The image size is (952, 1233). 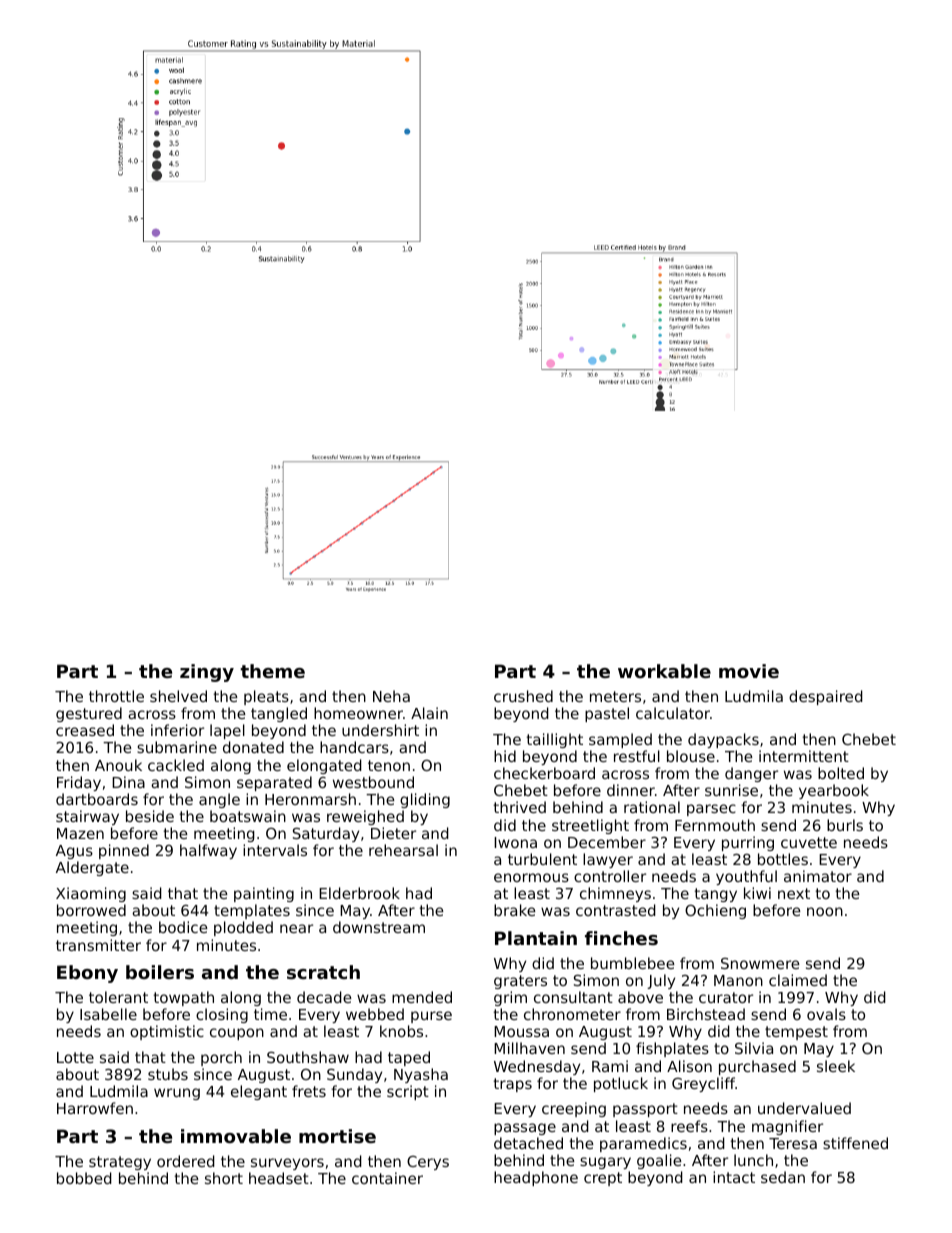 What do you see at coordinates (323, 972) in the screenshot?
I see `scratch` at bounding box center [323, 972].
